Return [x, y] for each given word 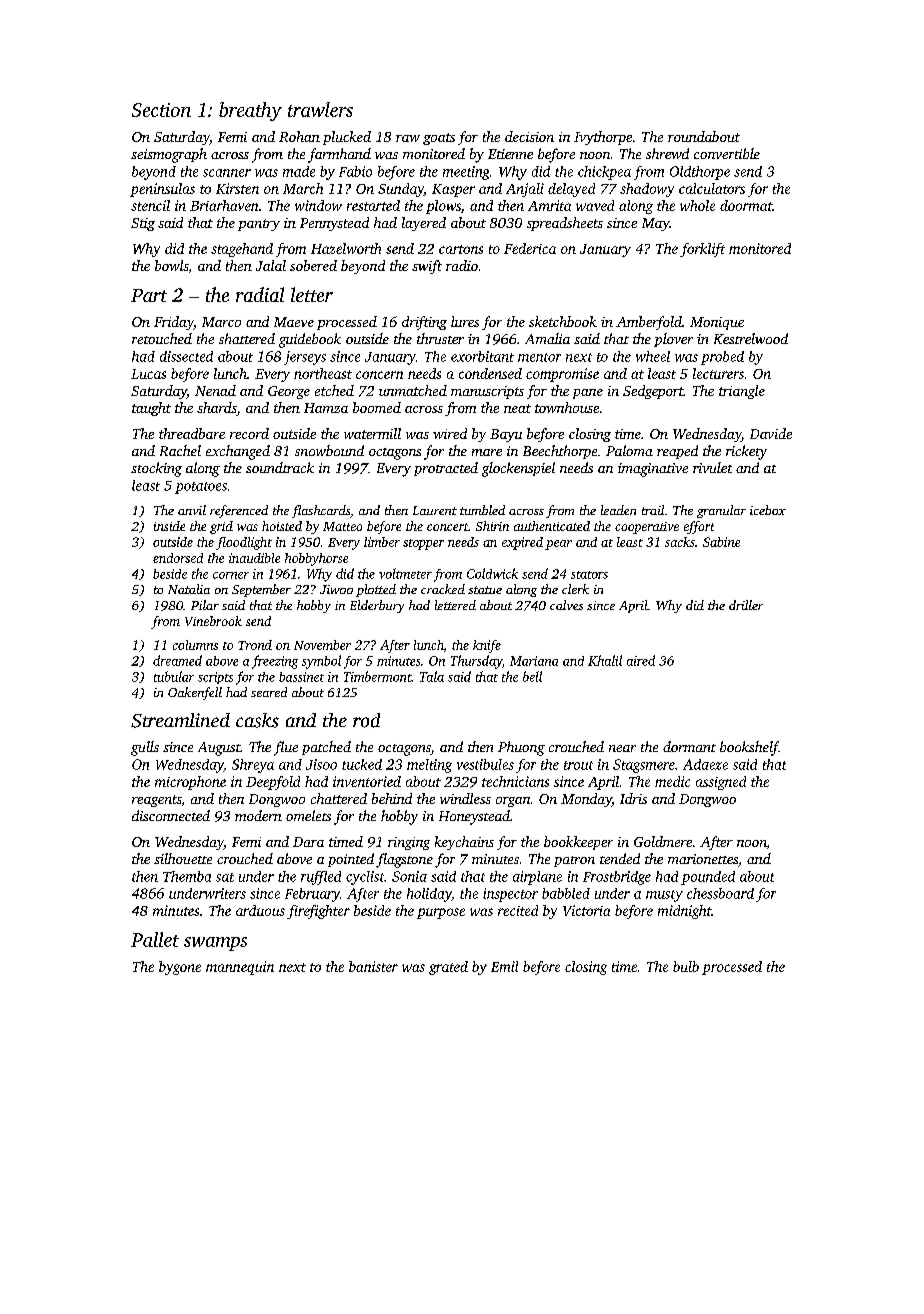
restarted [373, 205]
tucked [362, 764]
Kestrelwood [751, 338]
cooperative [647, 528]
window [318, 205]
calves [566, 605]
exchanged [238, 452]
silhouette [183, 858]
